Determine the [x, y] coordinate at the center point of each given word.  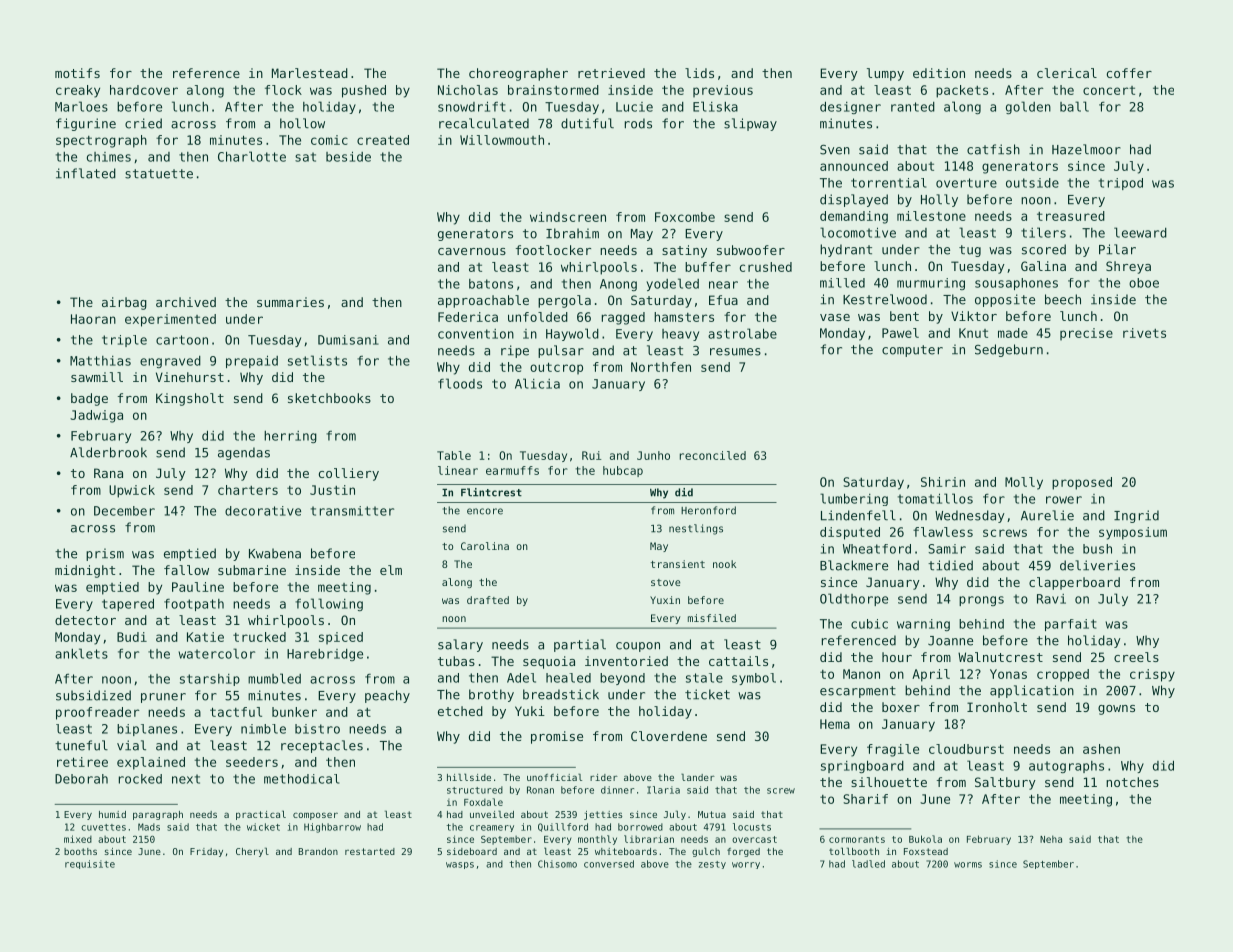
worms [968, 865]
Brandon [318, 851]
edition [939, 73]
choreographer [518, 74]
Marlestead [310, 73]
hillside [469, 777]
